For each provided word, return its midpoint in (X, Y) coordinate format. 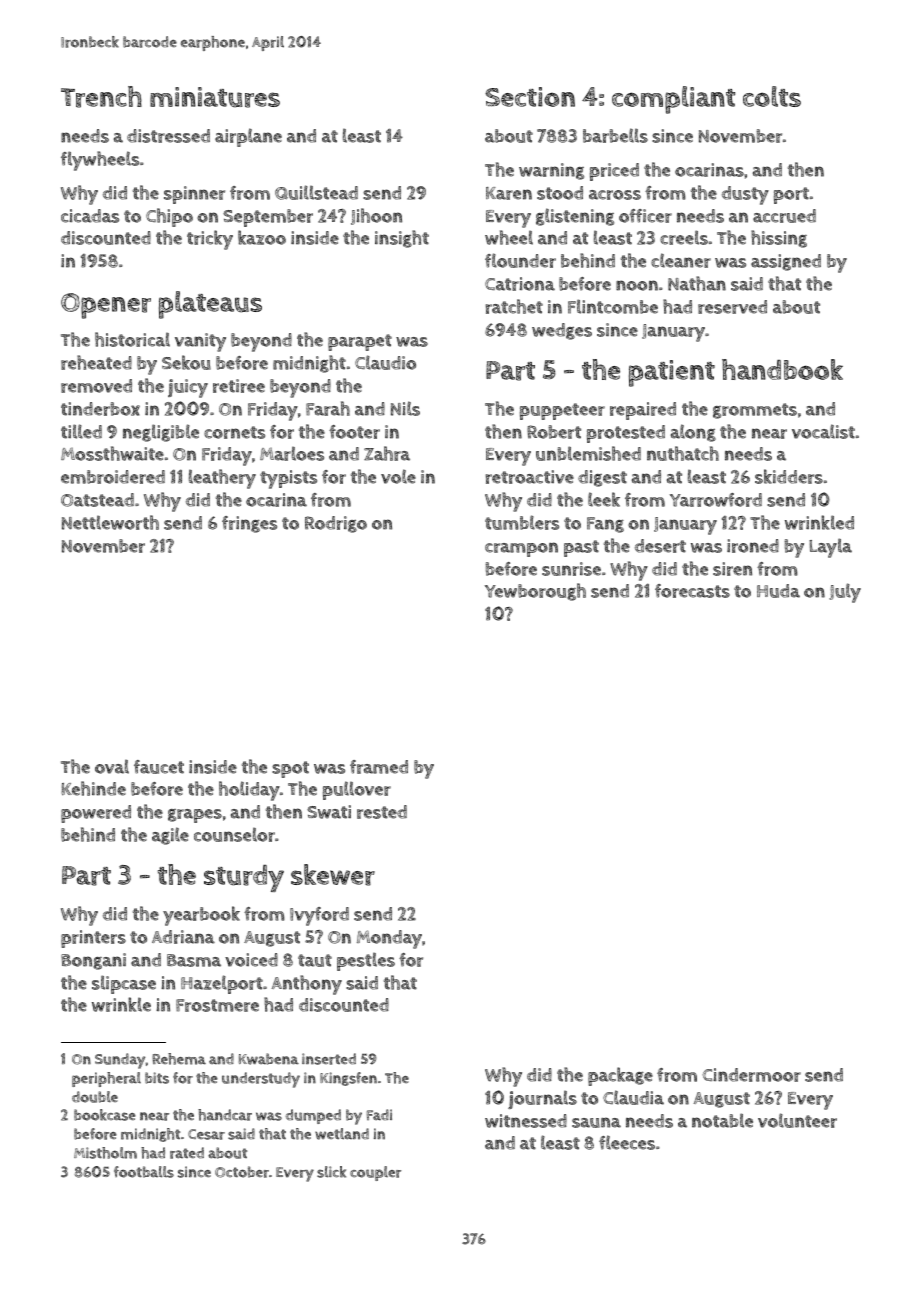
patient (672, 373)
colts (772, 96)
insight (402, 239)
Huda (778, 591)
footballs (144, 1172)
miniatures (215, 97)
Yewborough (535, 592)
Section (530, 97)
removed (96, 386)
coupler (375, 1173)
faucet (159, 767)
